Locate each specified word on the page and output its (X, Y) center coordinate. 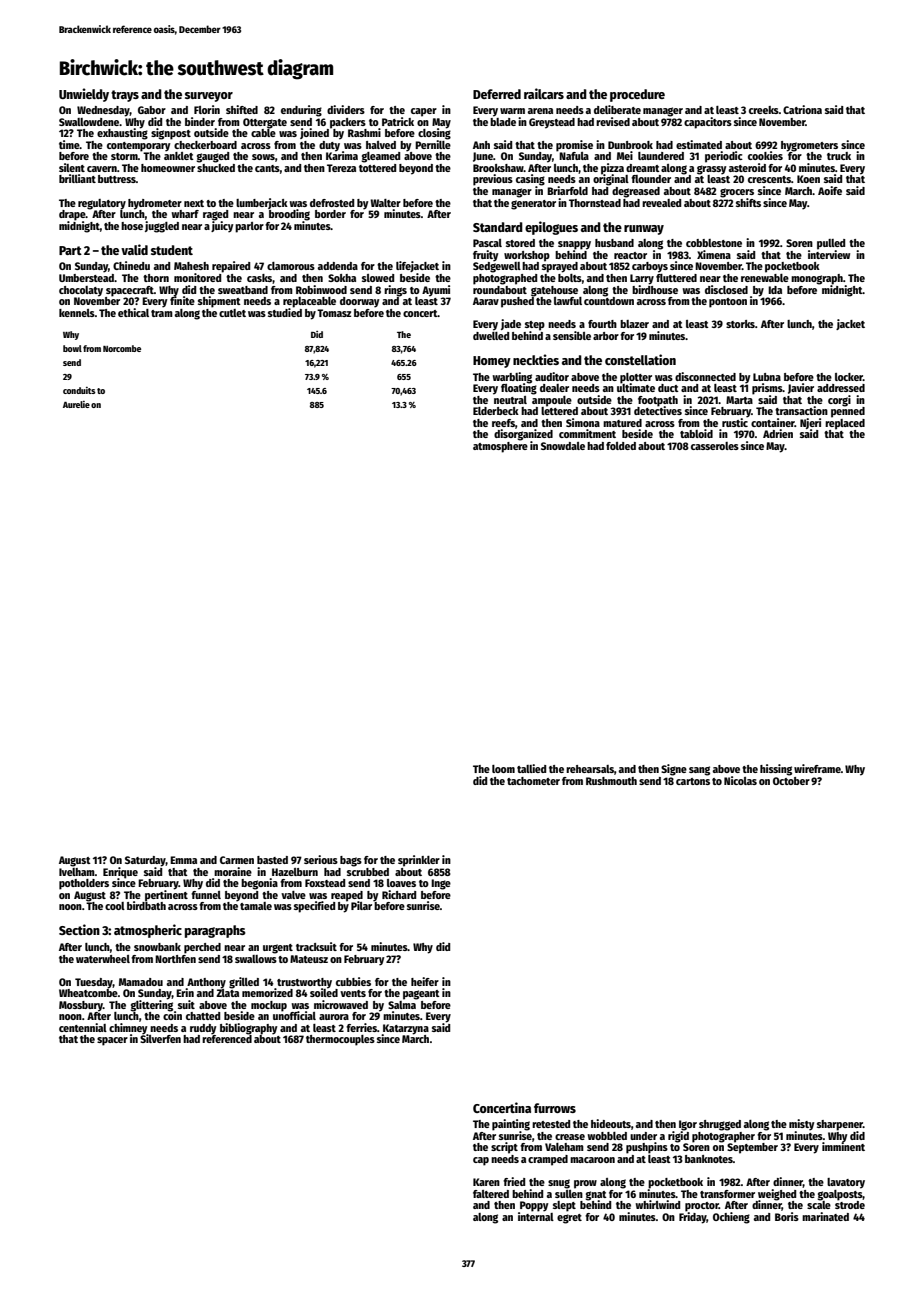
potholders (84, 884)
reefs (503, 423)
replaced (845, 424)
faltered (491, 1194)
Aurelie (76, 404)
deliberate (617, 109)
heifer (425, 981)
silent (72, 167)
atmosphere (500, 447)
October (791, 781)
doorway (360, 302)
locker (849, 377)
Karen (486, 1182)
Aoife (830, 190)
